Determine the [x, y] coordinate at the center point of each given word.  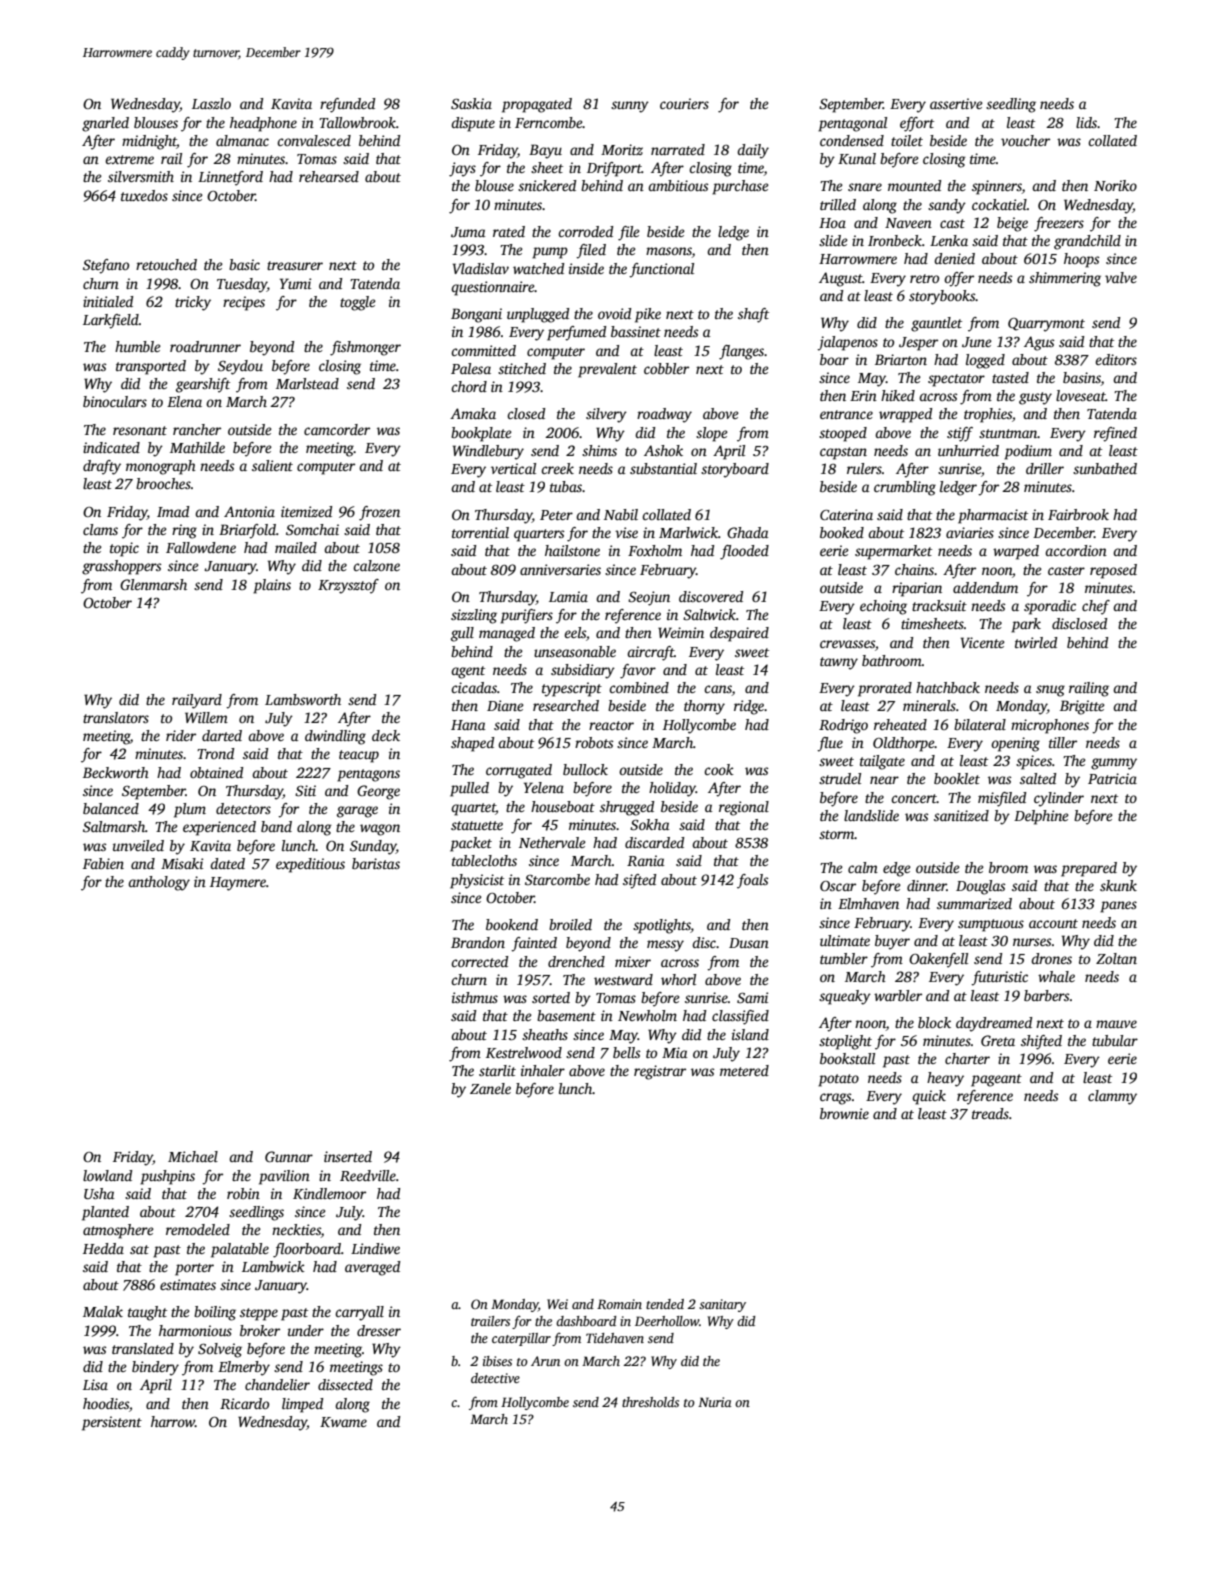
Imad [173, 511]
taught [147, 1313]
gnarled [105, 124]
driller [1045, 468]
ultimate [845, 940]
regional [744, 808]
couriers [684, 103]
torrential [480, 532]
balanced [111, 808]
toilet [907, 140]
